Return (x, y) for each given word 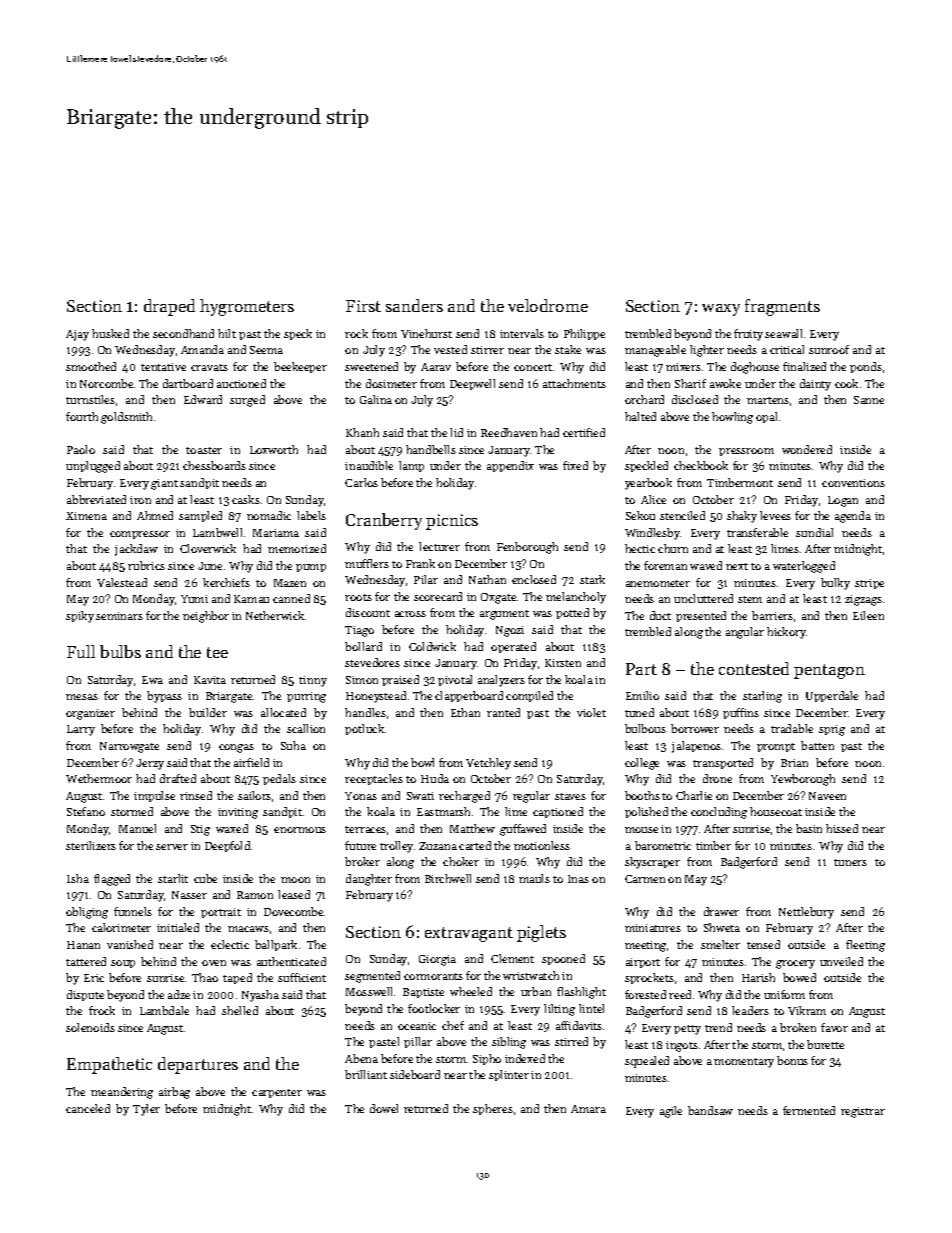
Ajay (77, 335)
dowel (384, 1108)
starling (762, 697)
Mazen (290, 583)
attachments (574, 383)
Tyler (146, 1110)
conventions (853, 483)
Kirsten (563, 663)
